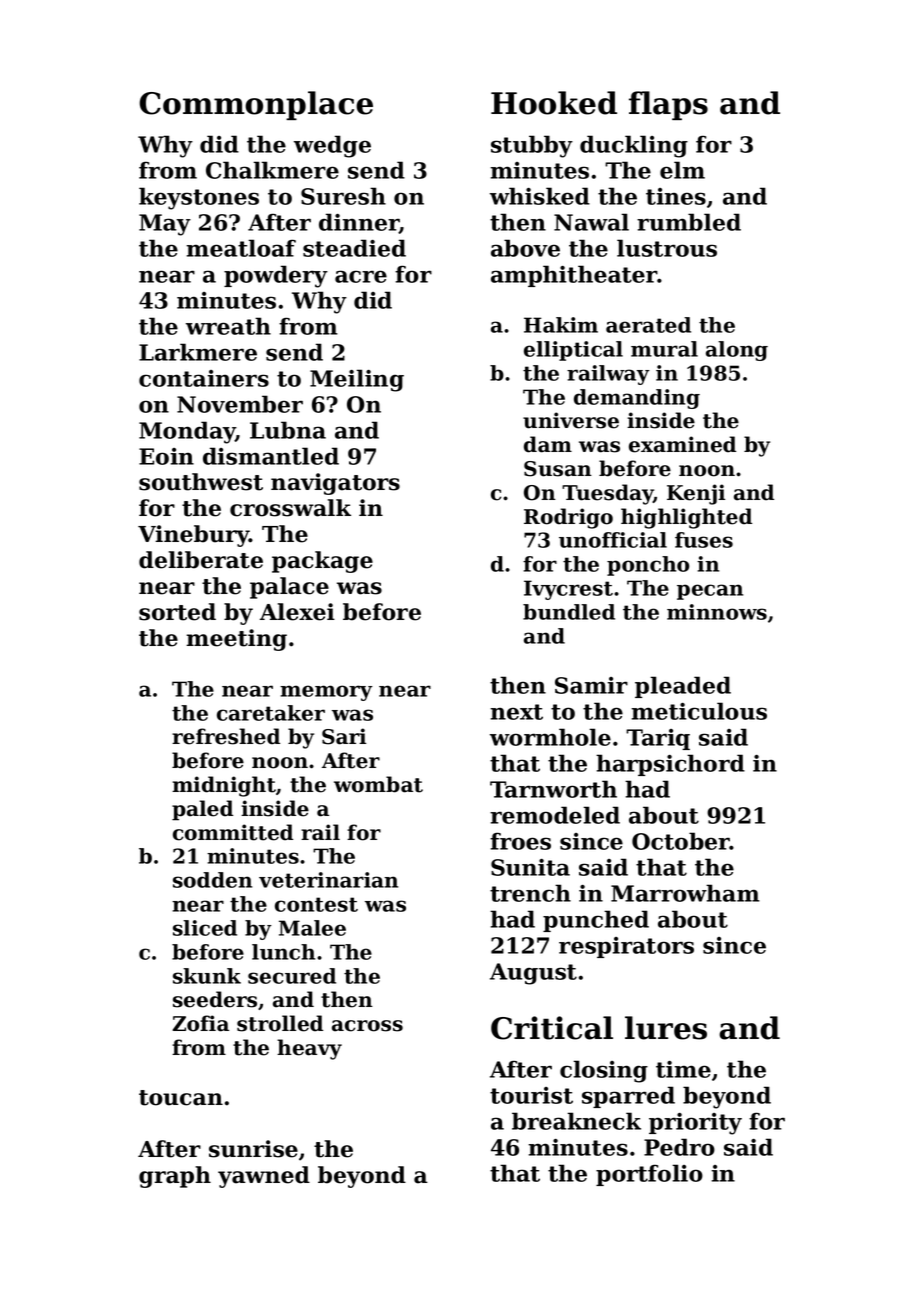 The width and height of the screenshot is (924, 1311). What do you see at coordinates (516, 712) in the screenshot?
I see `next` at bounding box center [516, 712].
